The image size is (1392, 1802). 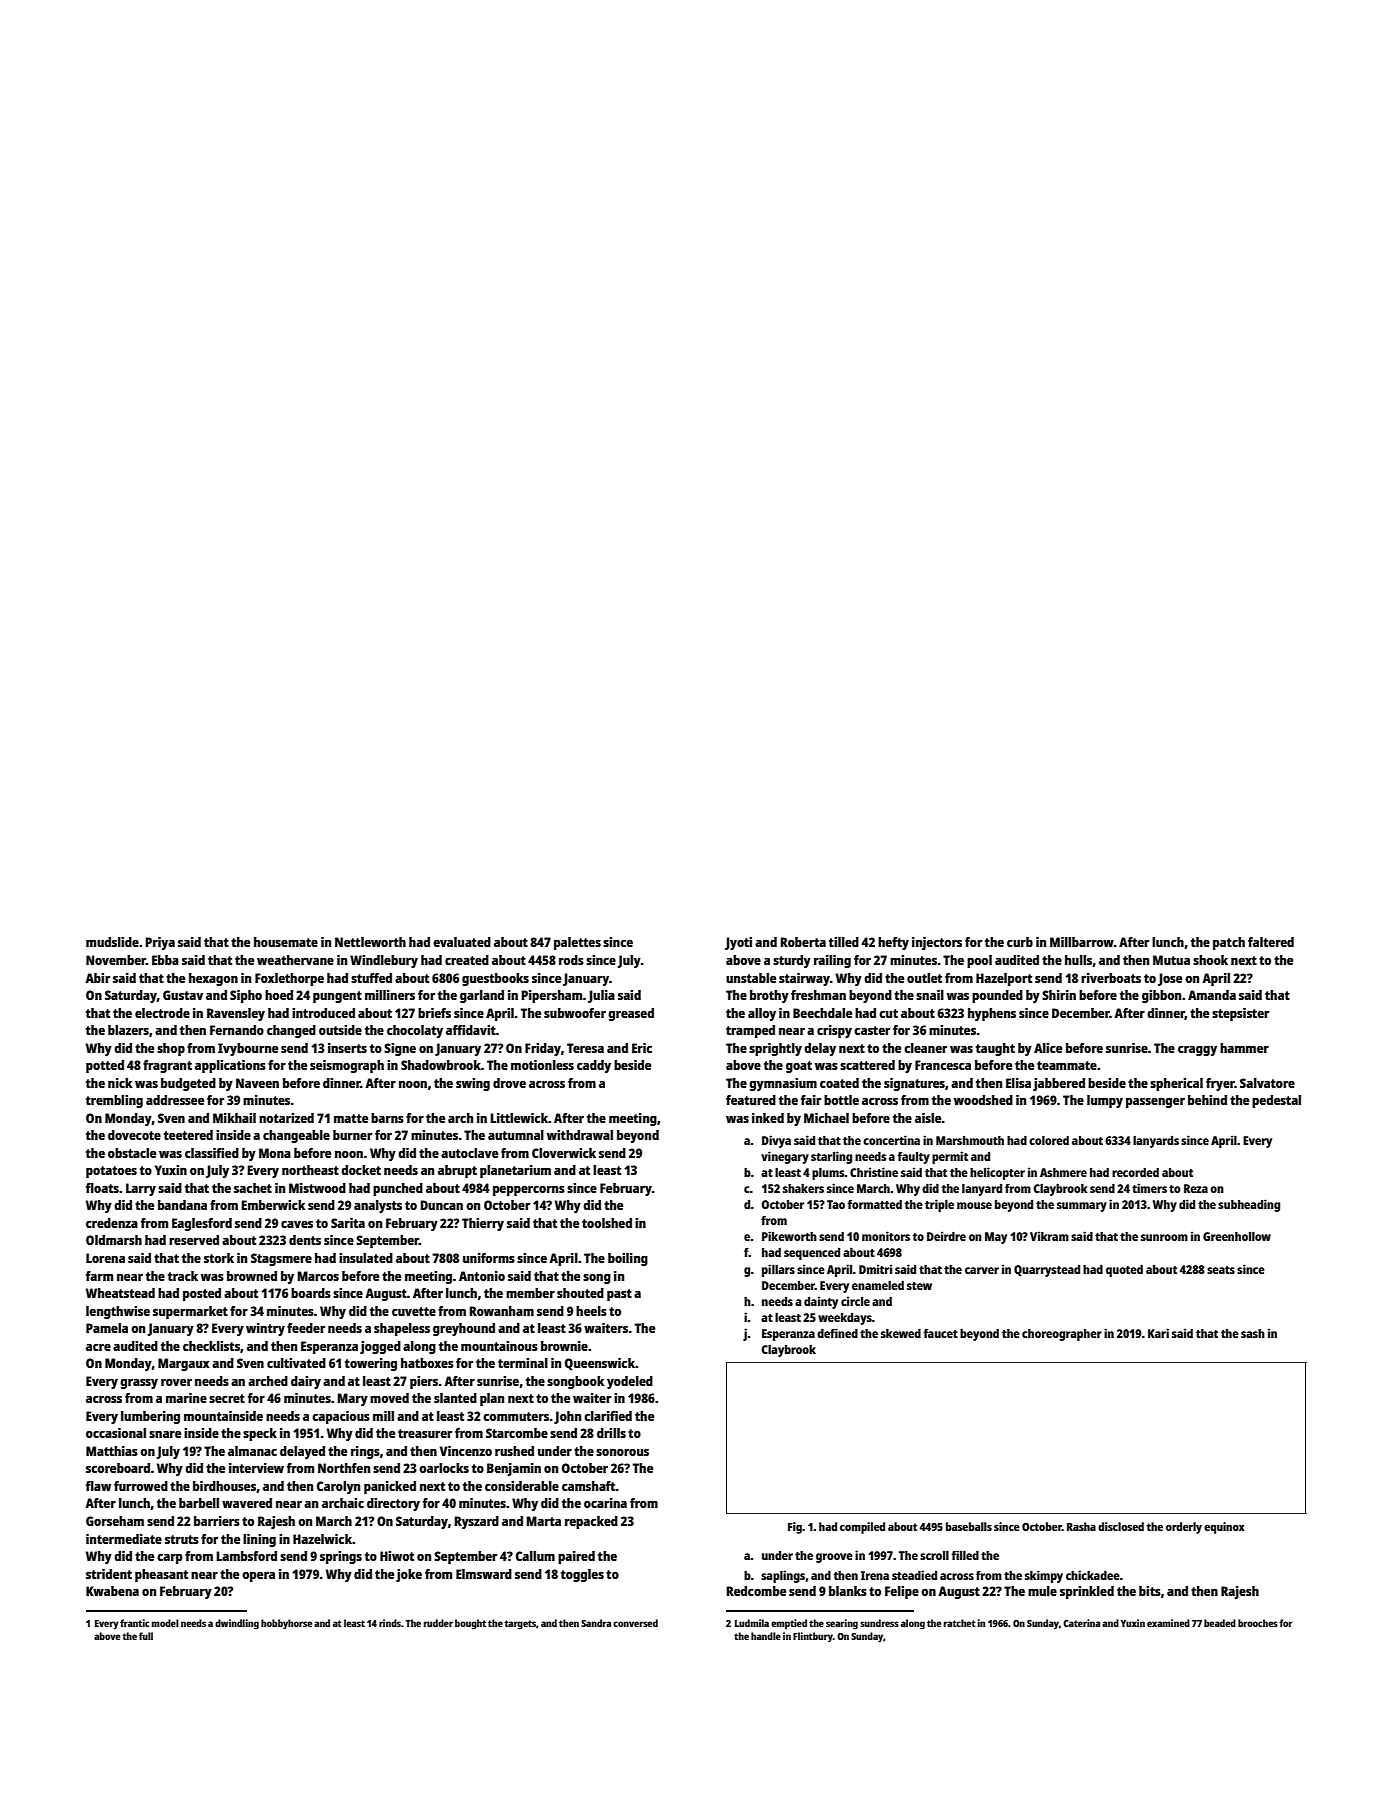 What do you see at coordinates (361, 1170) in the document?
I see `docket` at bounding box center [361, 1170].
